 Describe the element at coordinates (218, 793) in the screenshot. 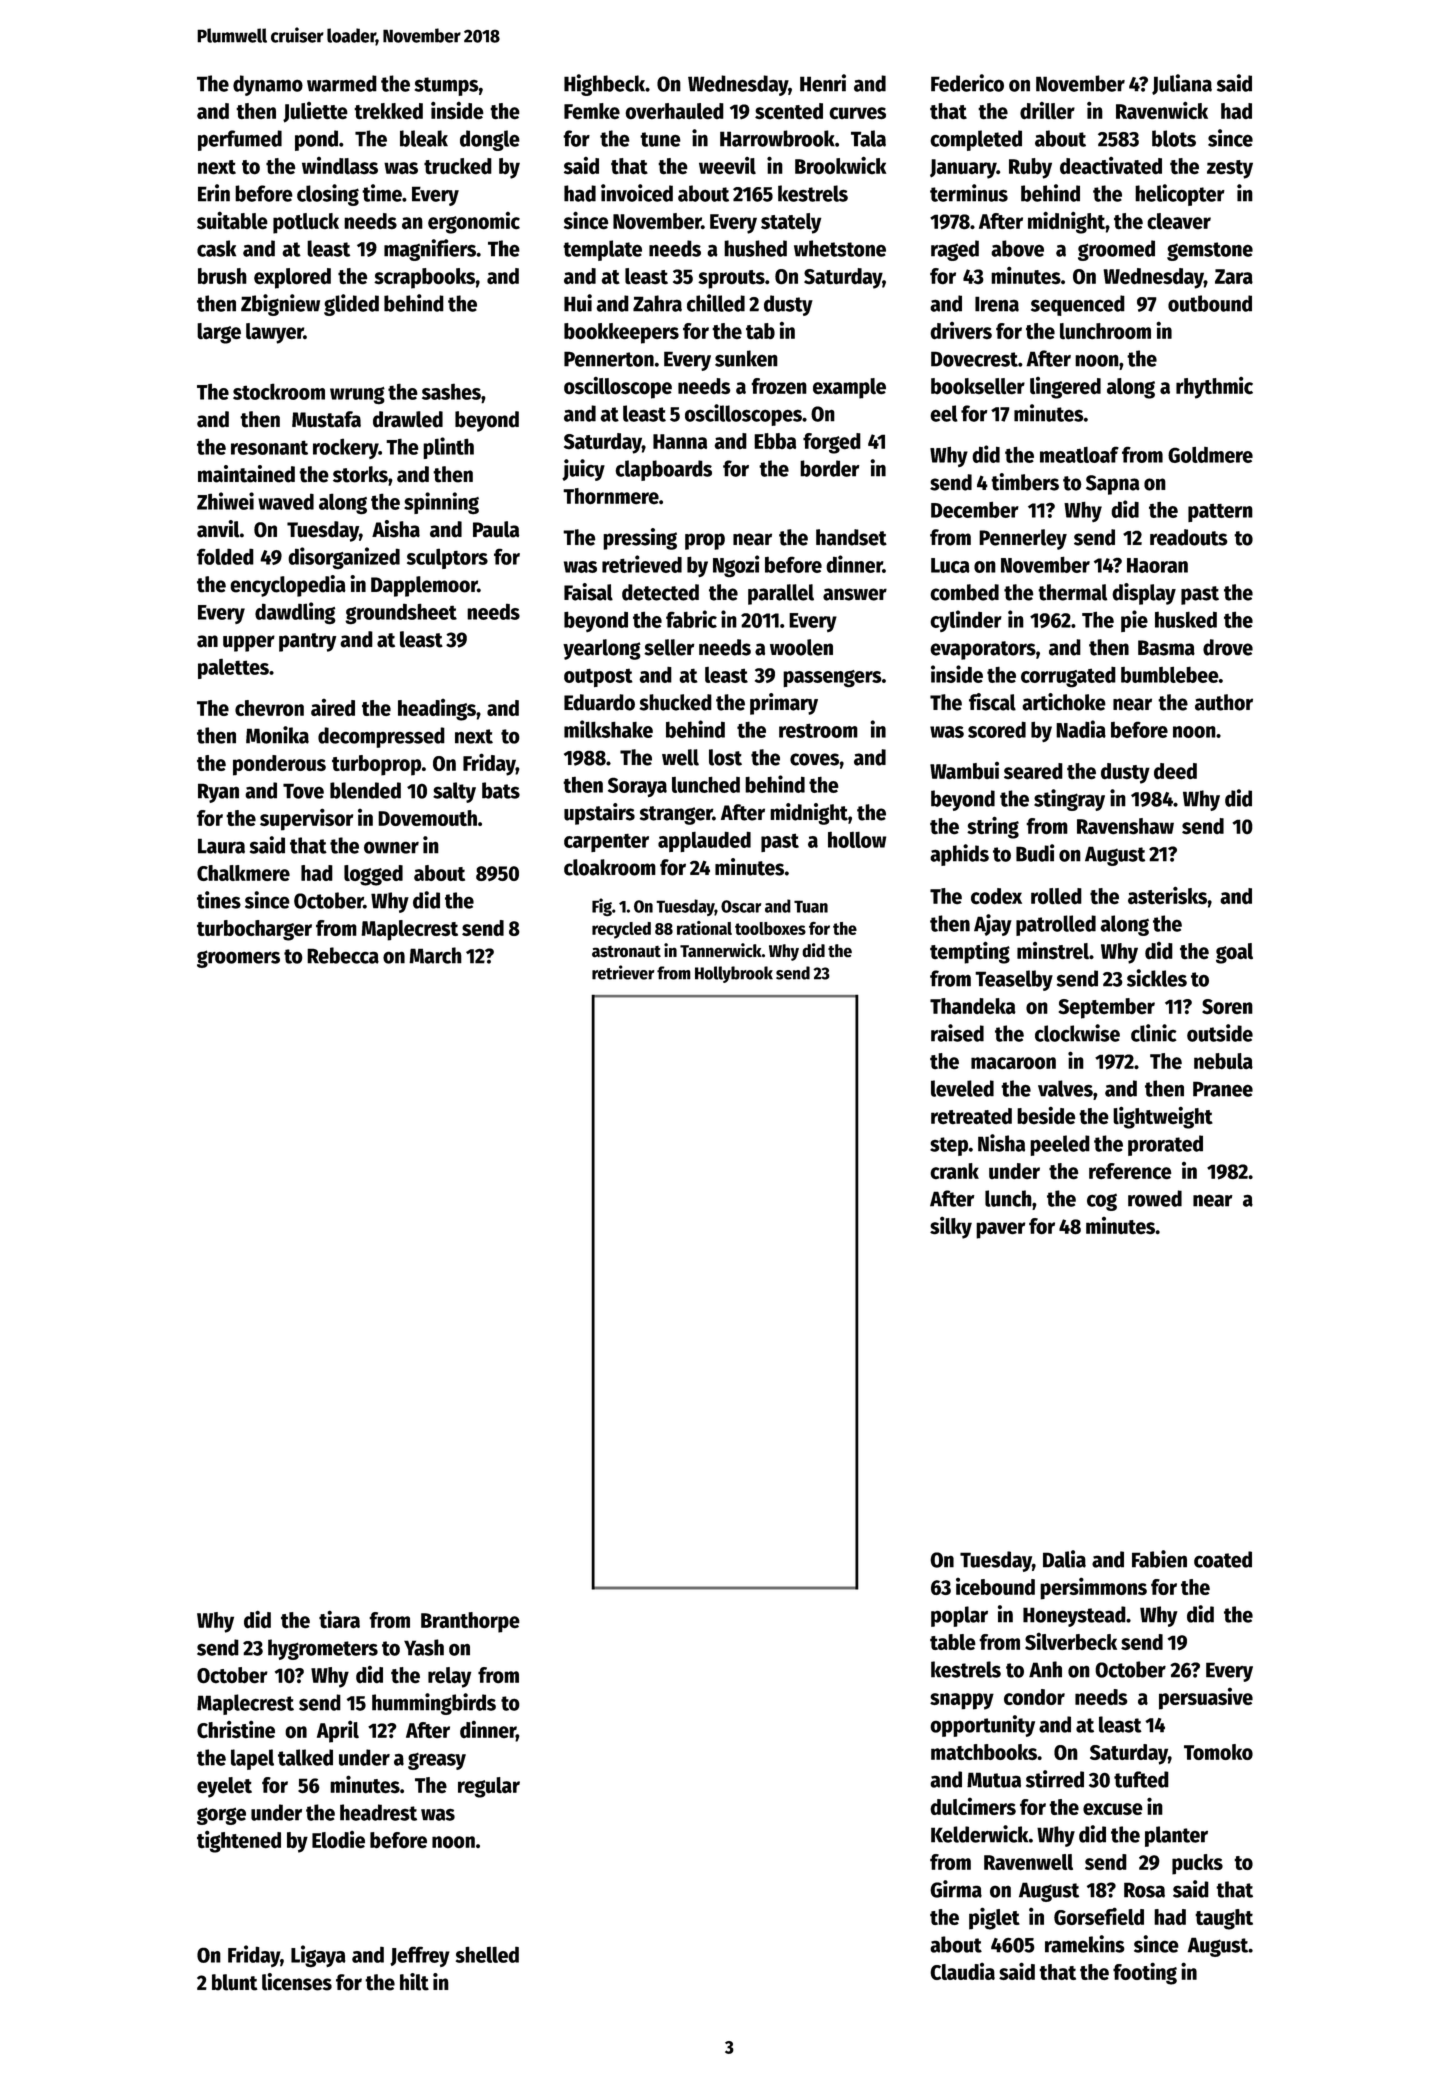

I see `Ryan` at that location.
